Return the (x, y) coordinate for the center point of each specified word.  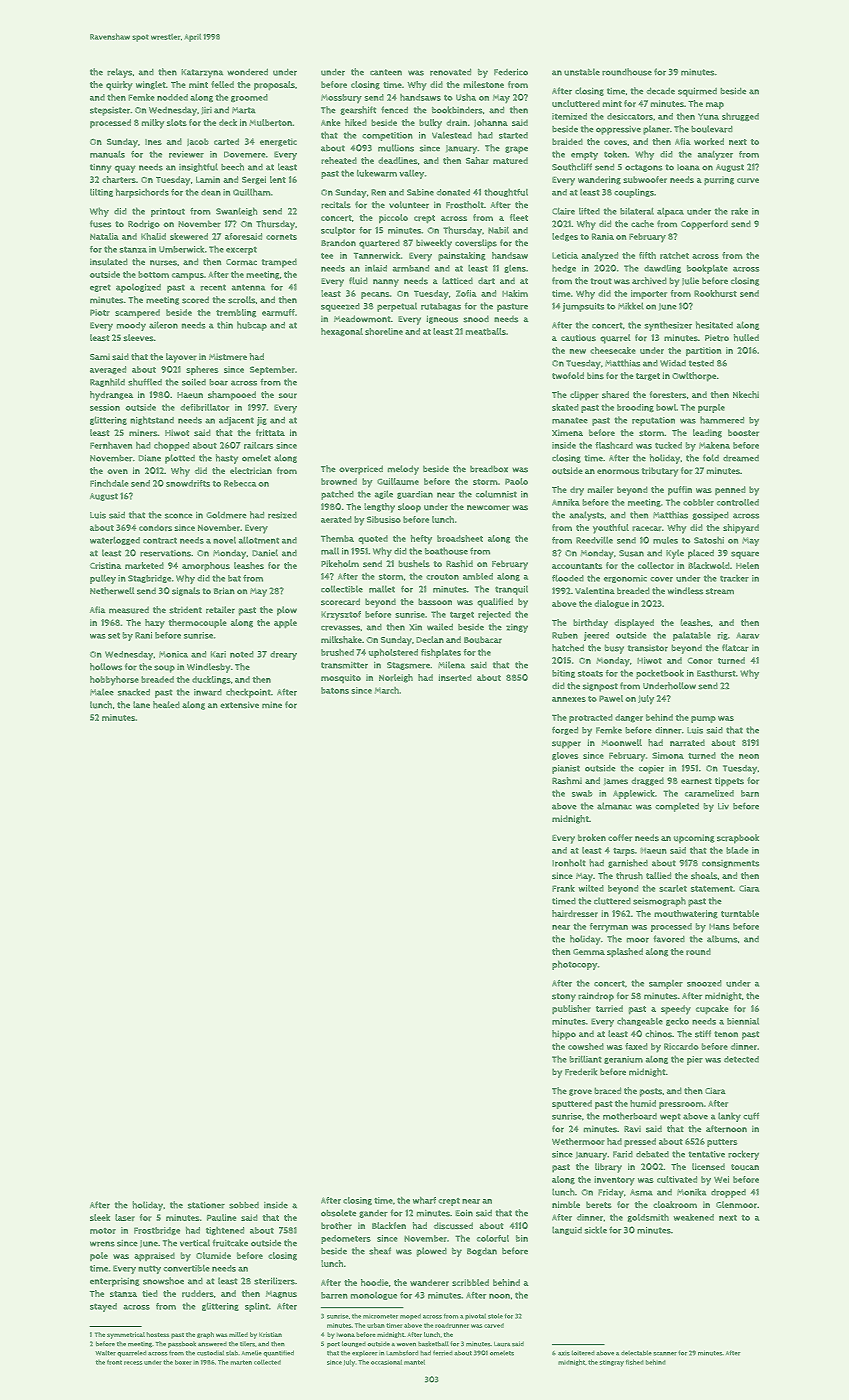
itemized (569, 116)
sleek (100, 1217)
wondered (247, 72)
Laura (502, 1344)
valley (411, 174)
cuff (751, 1116)
